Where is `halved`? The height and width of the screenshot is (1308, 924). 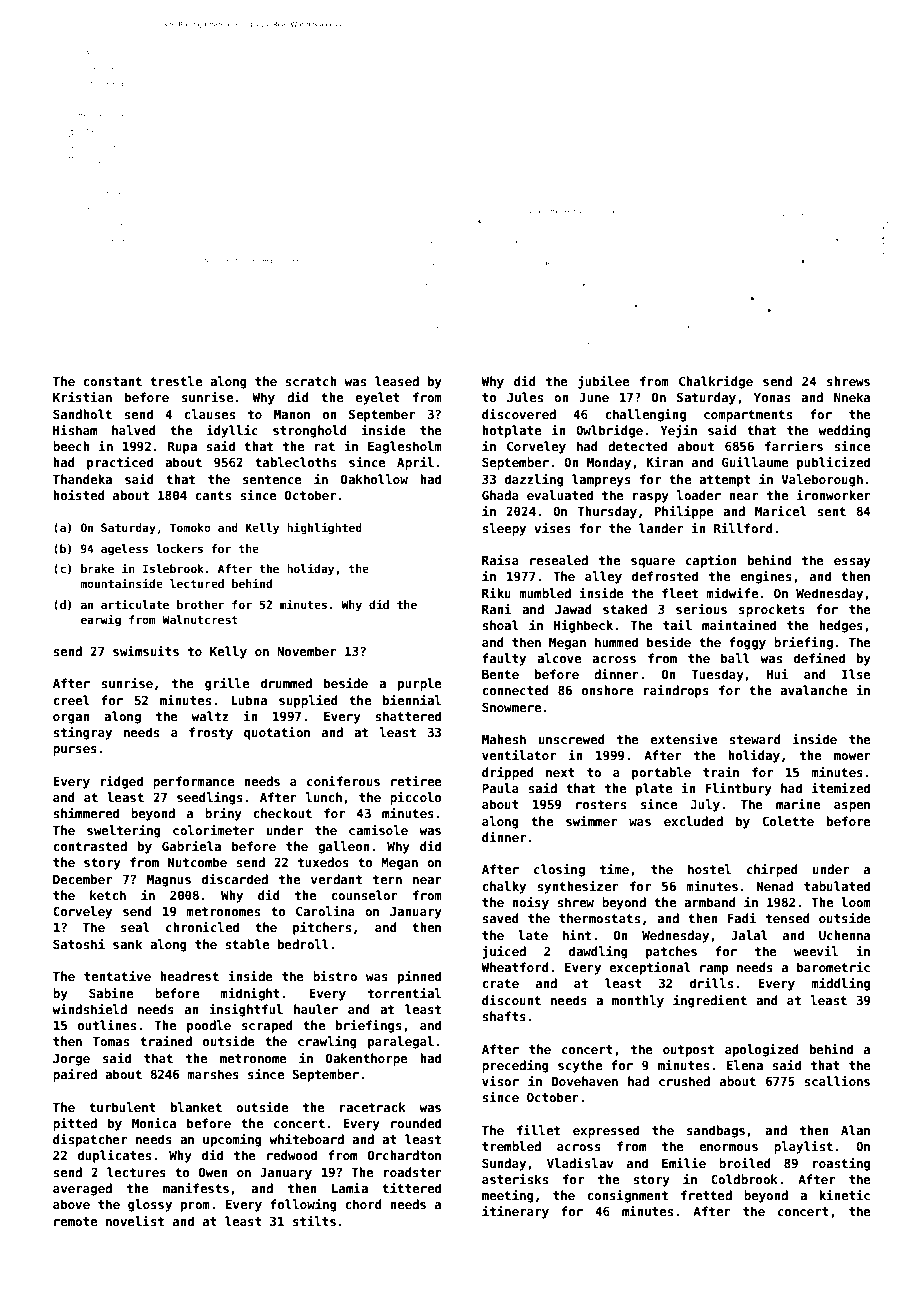
halved is located at coordinates (134, 430).
